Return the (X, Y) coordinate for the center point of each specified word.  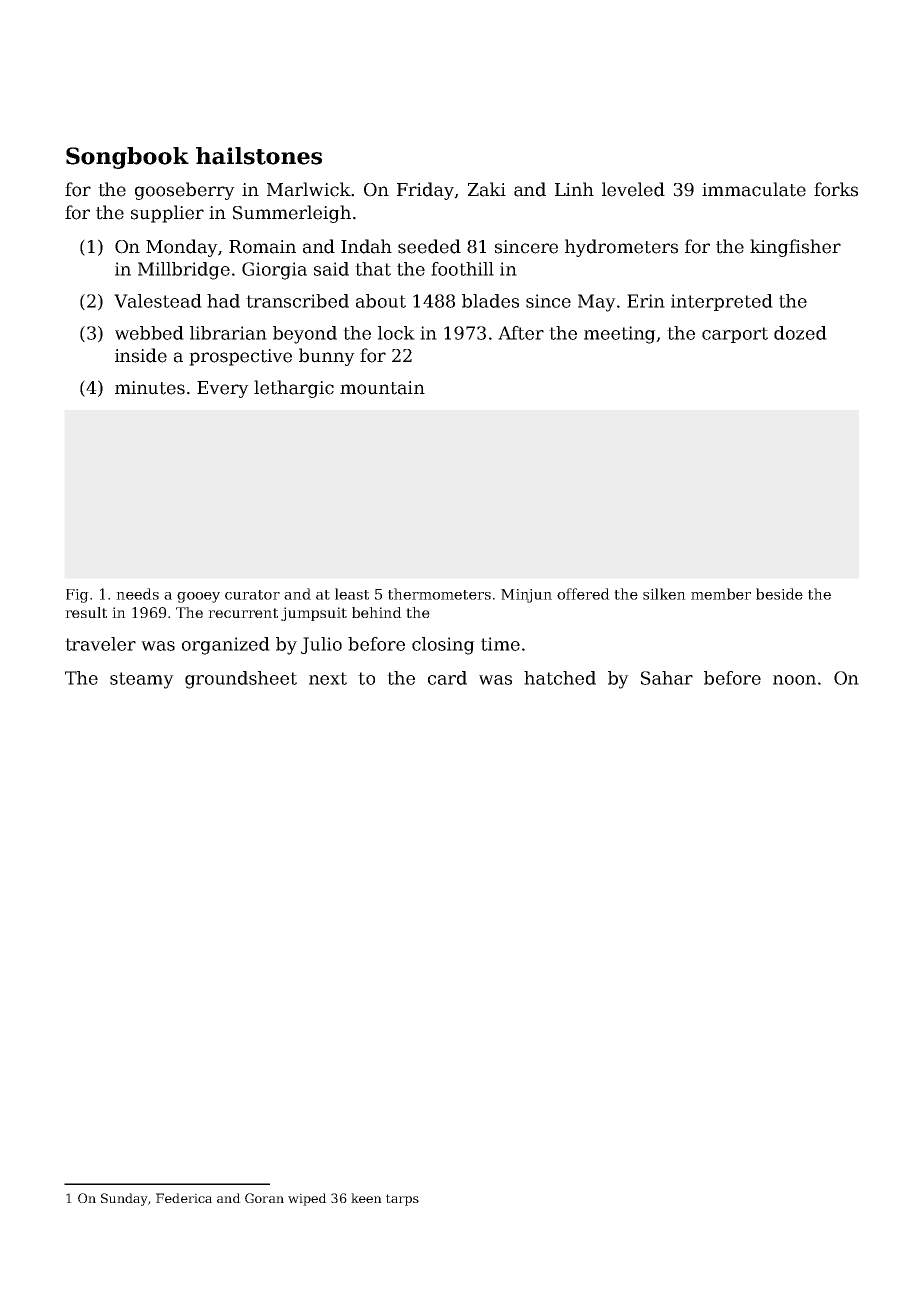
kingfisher (795, 248)
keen (366, 1198)
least (352, 594)
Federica (184, 1198)
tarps (402, 1200)
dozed (800, 333)
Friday (425, 191)
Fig (77, 596)
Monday (182, 248)
